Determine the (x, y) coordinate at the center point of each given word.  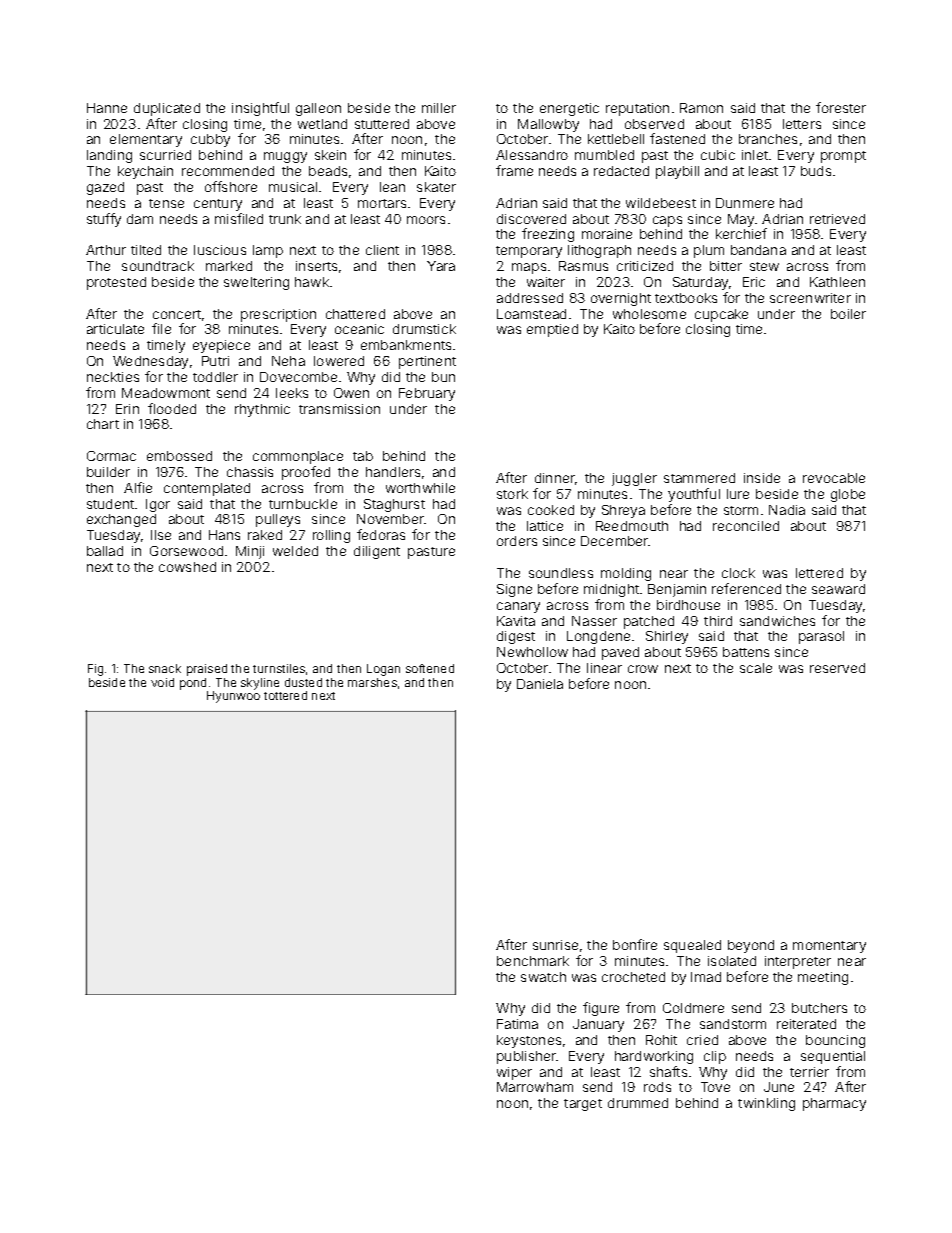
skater (436, 187)
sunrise (555, 945)
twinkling (766, 1104)
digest (516, 637)
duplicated (167, 109)
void (162, 682)
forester (841, 107)
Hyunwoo (233, 697)
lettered (819, 573)
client (382, 250)
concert (177, 314)
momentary (829, 947)
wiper (514, 1073)
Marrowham (535, 1087)
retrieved (837, 219)
